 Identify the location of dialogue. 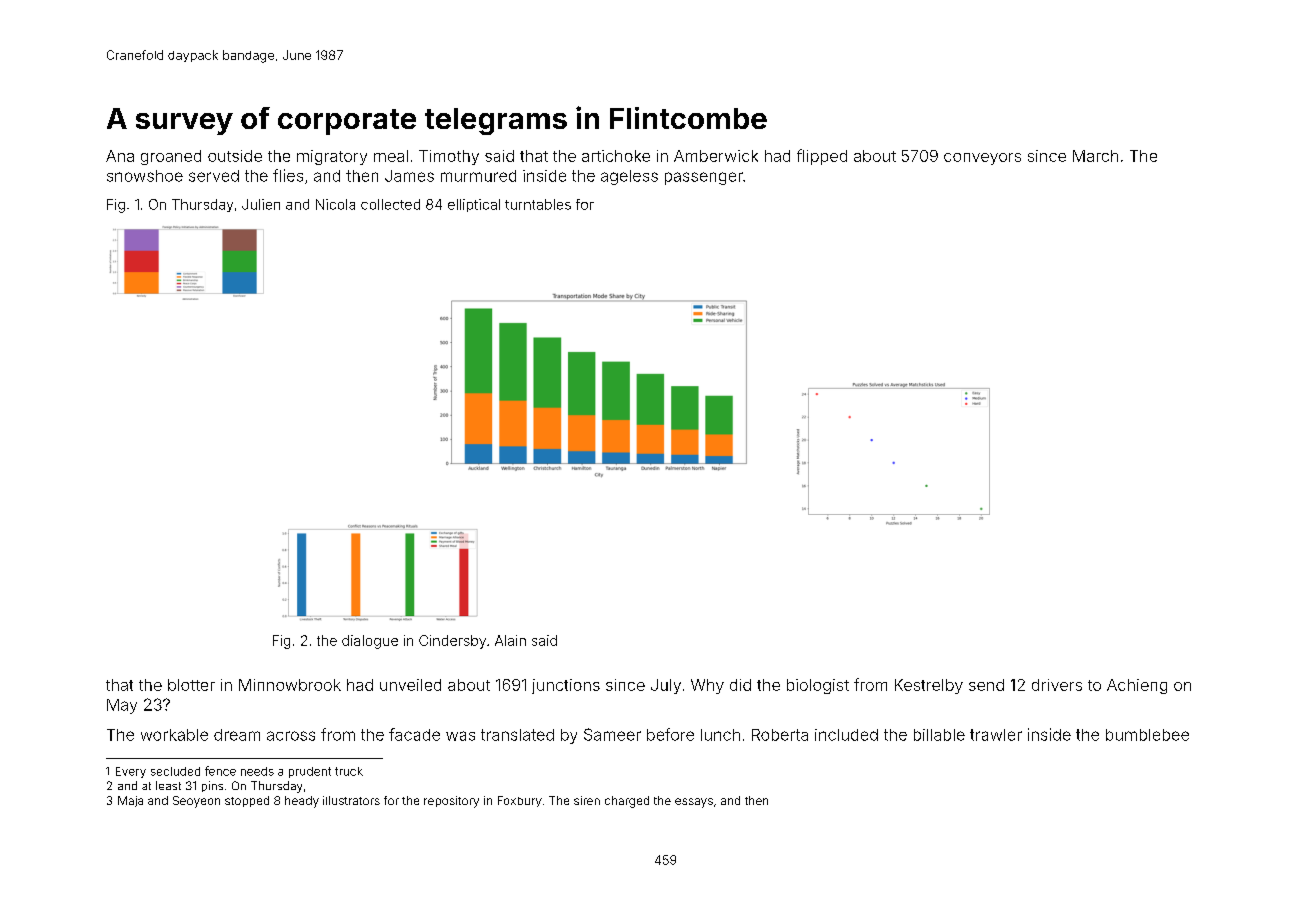
(370, 642).
